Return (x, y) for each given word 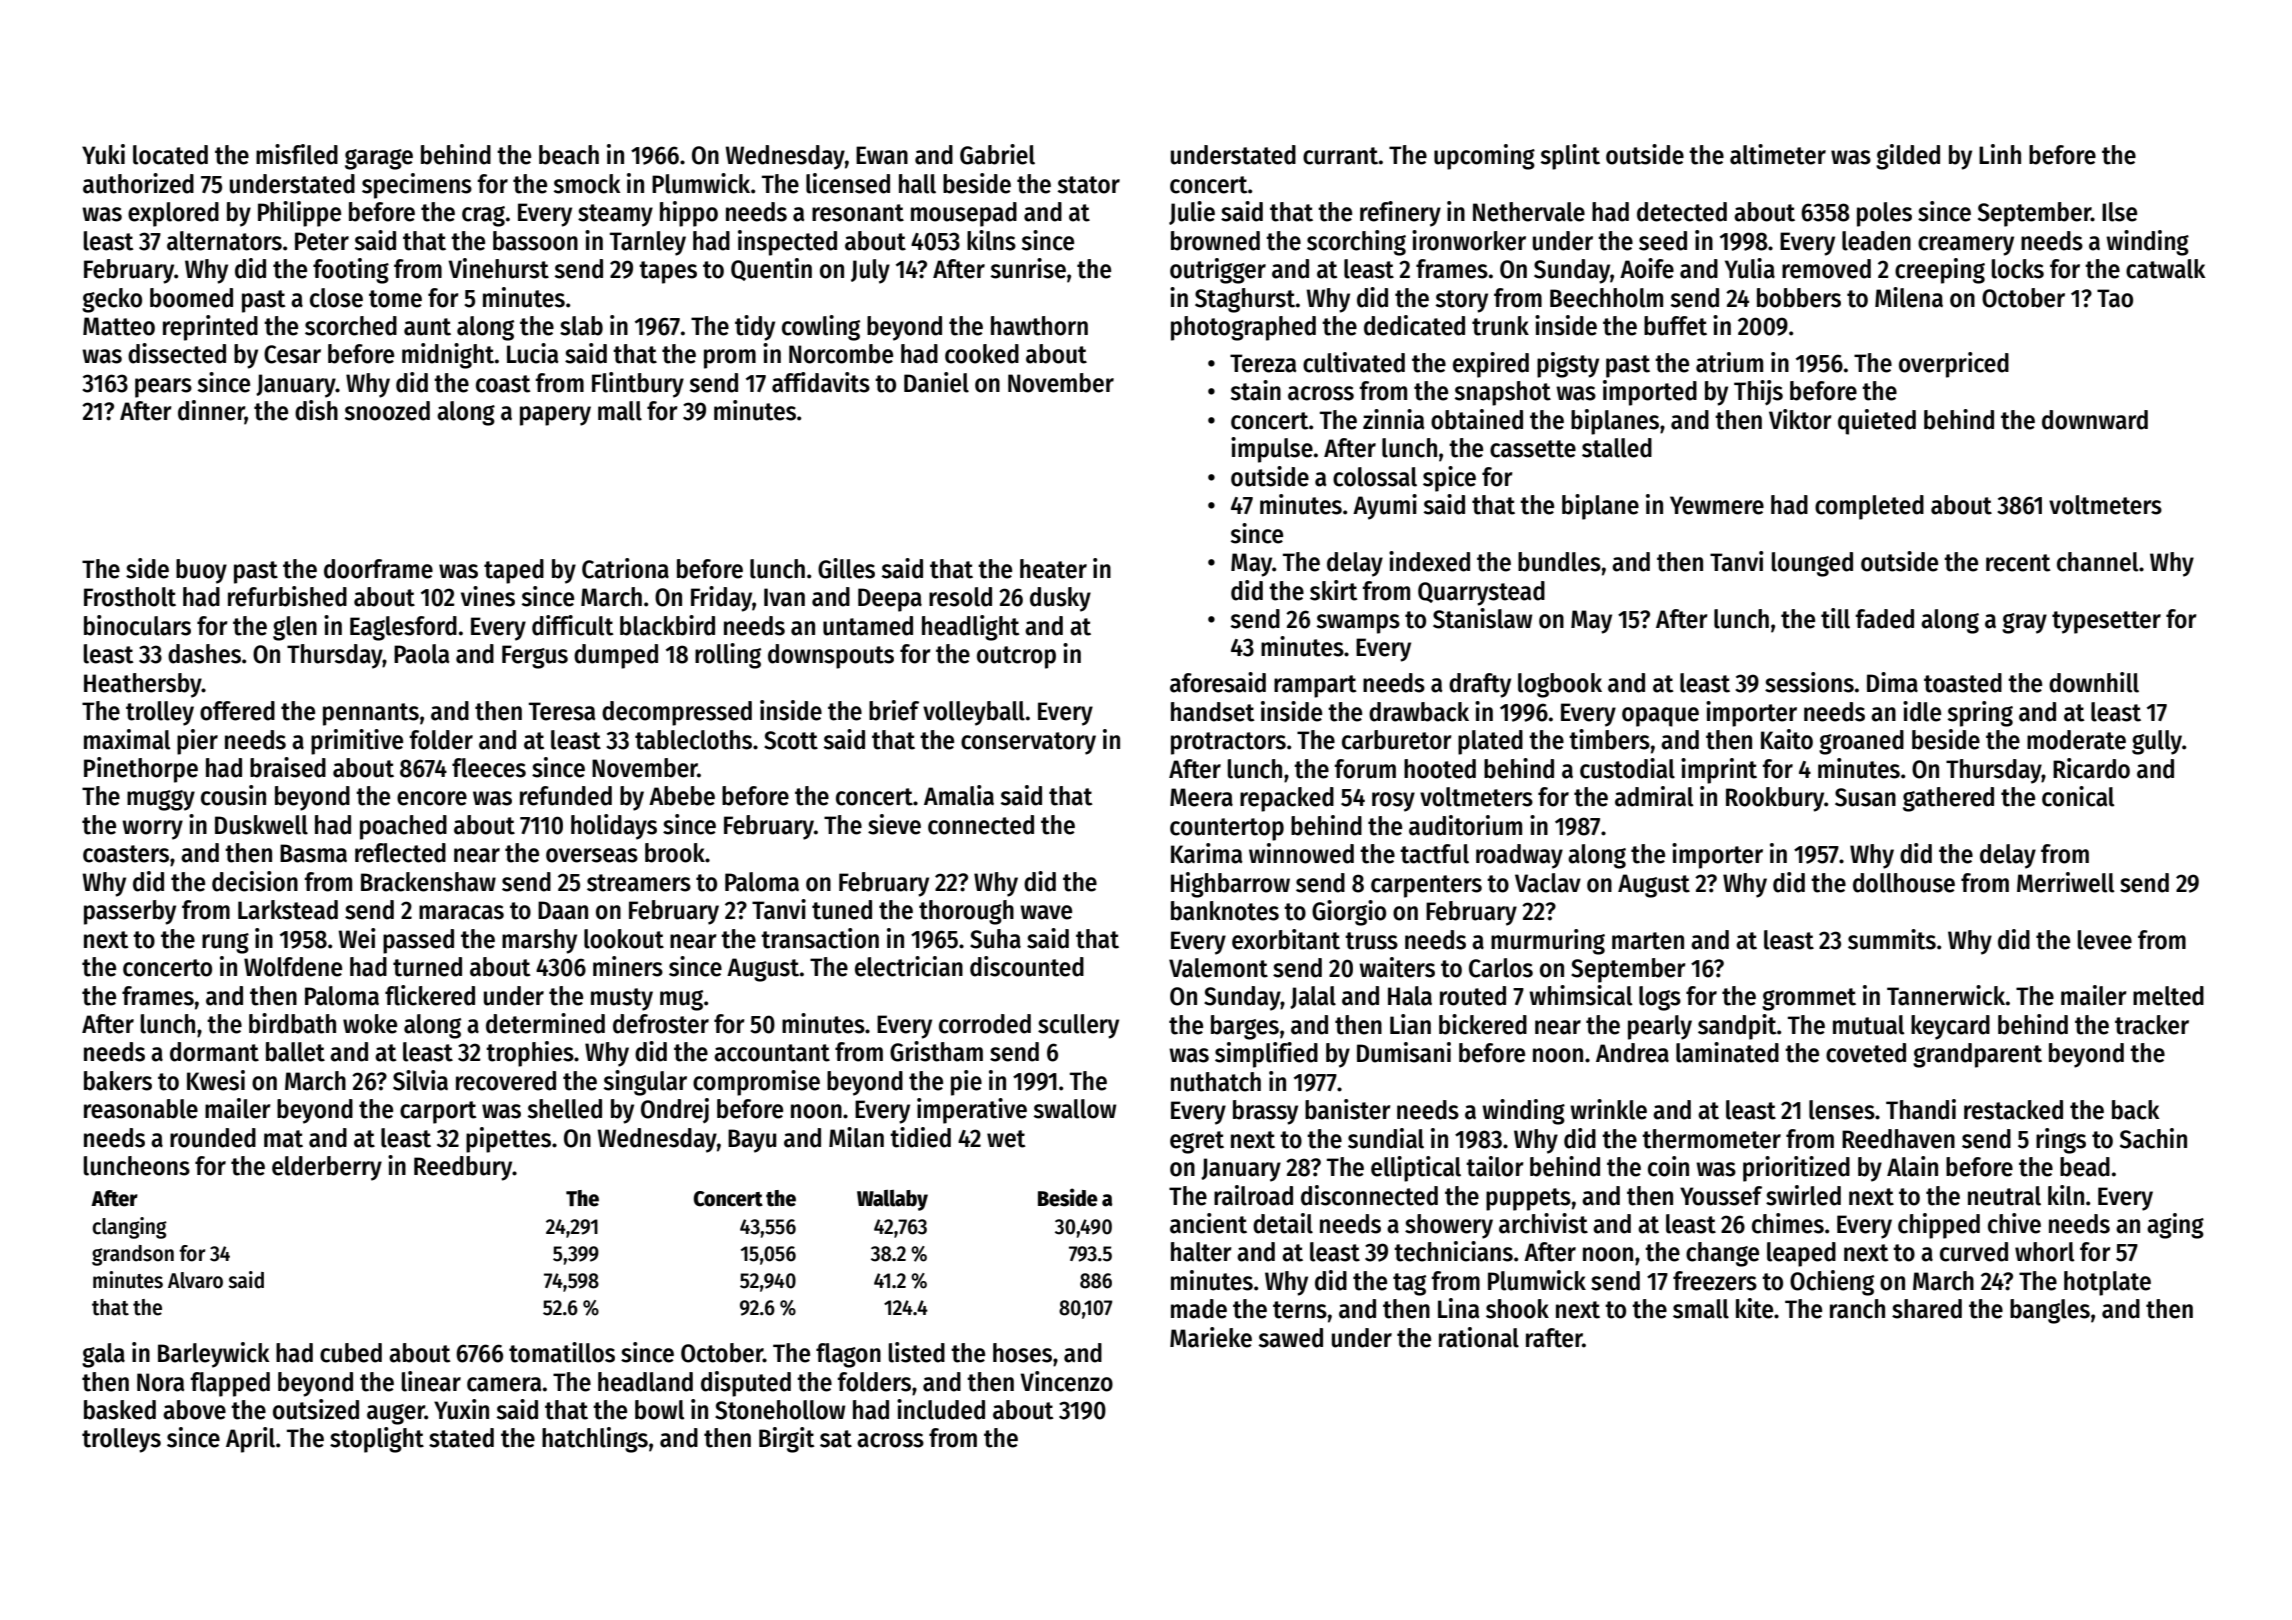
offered (237, 711)
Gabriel (997, 154)
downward (2095, 420)
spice (1449, 479)
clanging (129, 1228)
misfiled (297, 154)
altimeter (1778, 154)
